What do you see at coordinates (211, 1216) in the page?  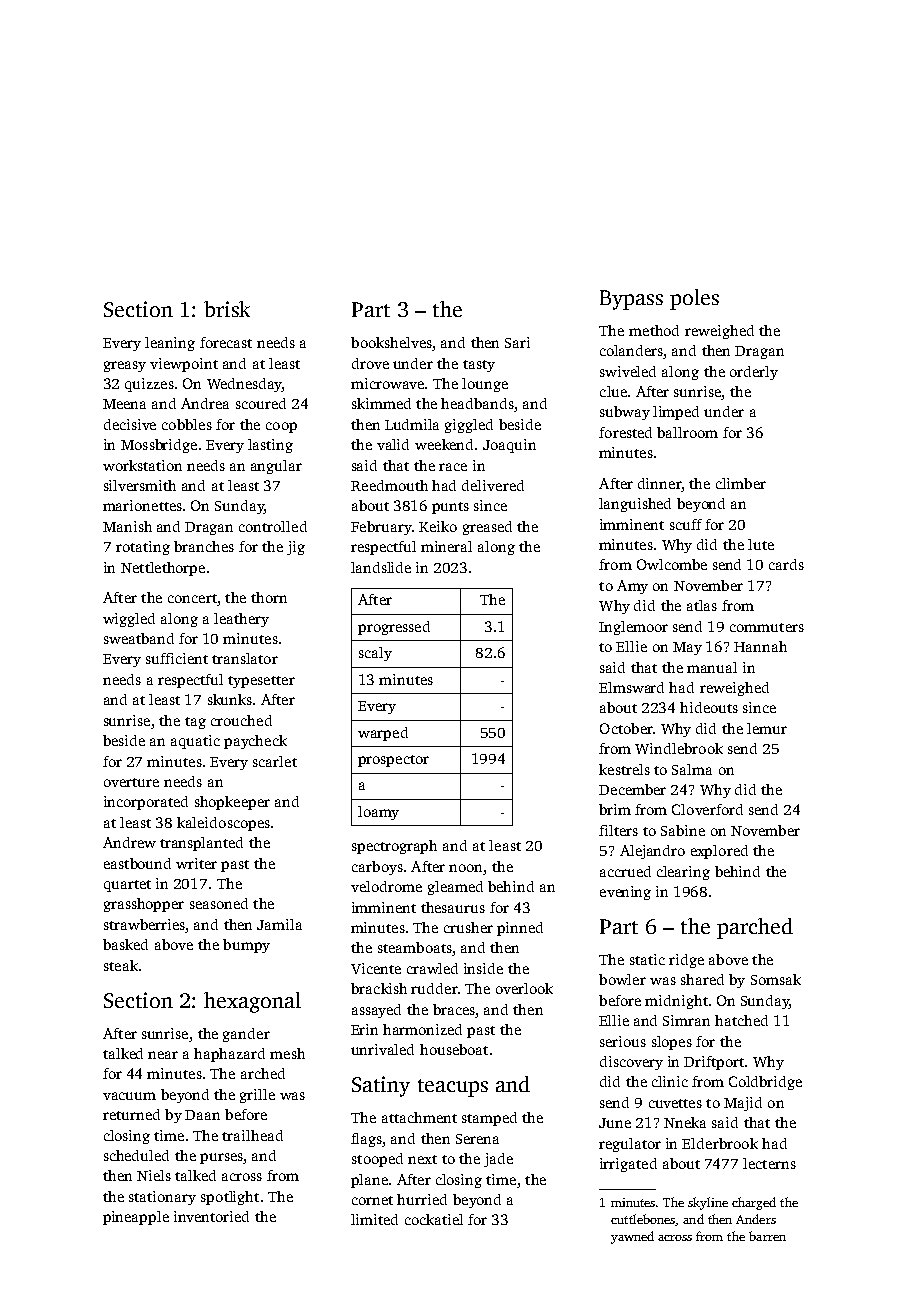 I see `inventoried` at bounding box center [211, 1216].
